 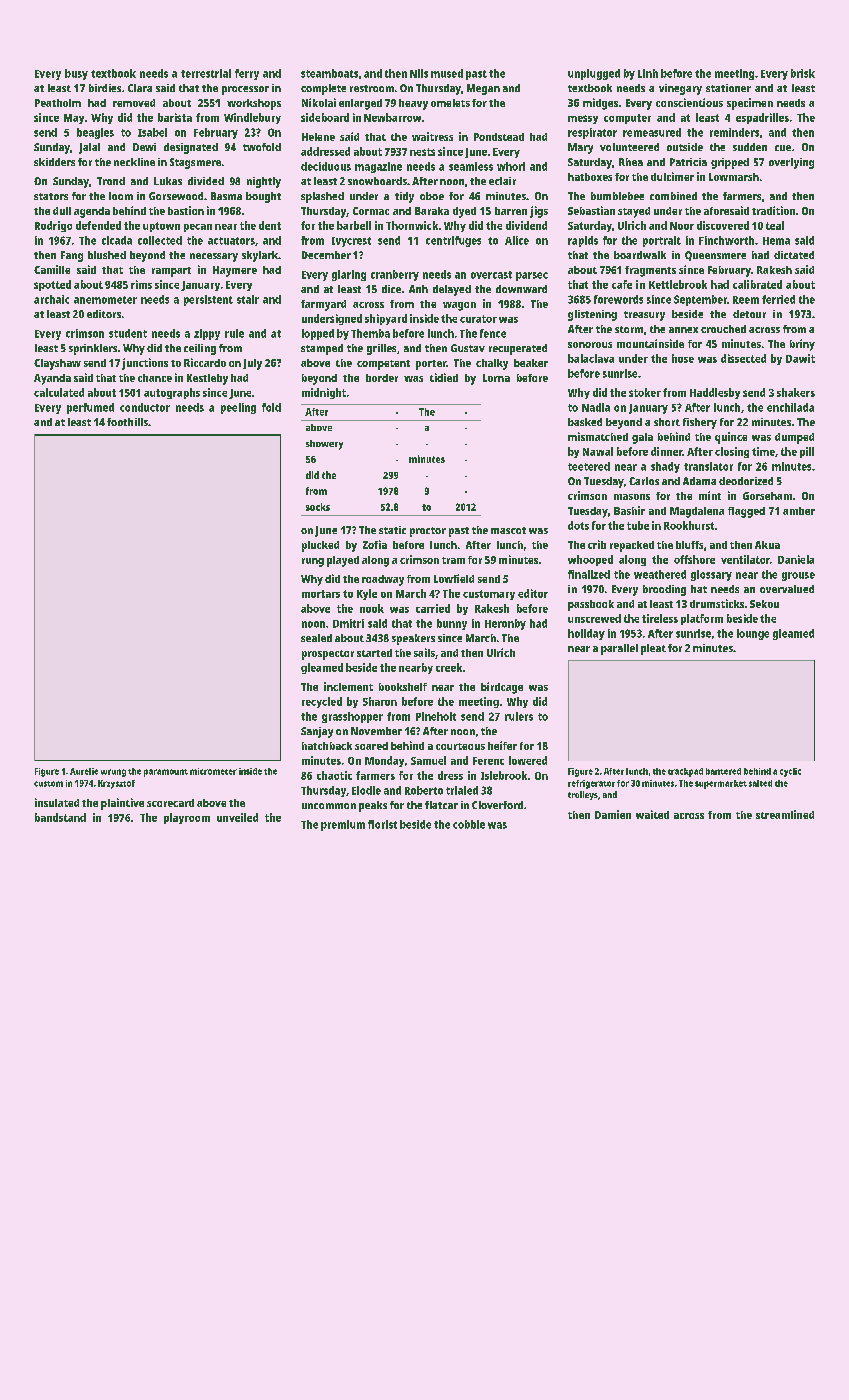 What do you see at coordinates (321, 594) in the image?
I see `mortars` at bounding box center [321, 594].
